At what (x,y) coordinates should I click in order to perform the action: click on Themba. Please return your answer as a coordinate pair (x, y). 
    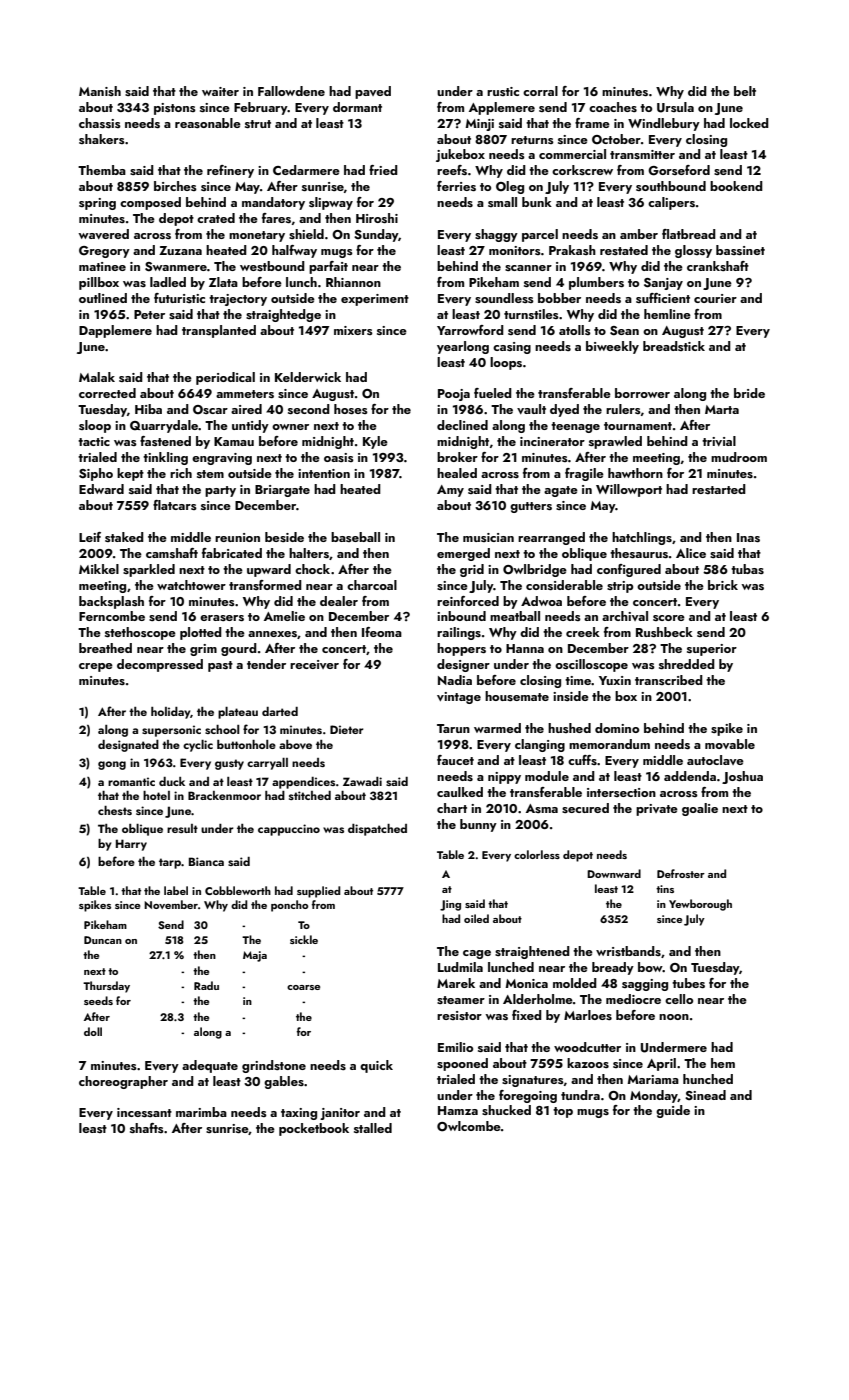
    Looking at the image, I should click on (102, 170).
